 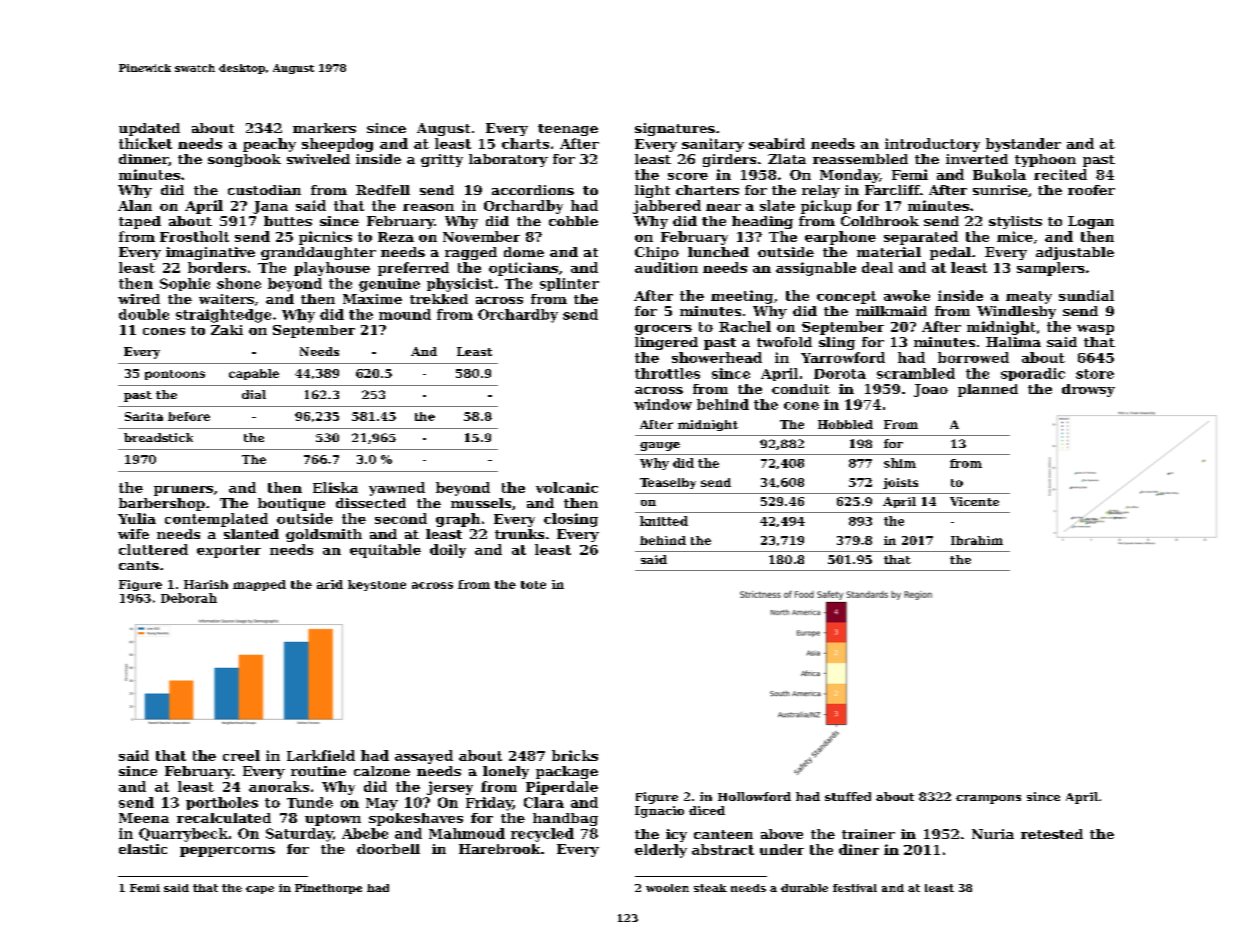 I want to click on Meena, so click(x=144, y=818).
